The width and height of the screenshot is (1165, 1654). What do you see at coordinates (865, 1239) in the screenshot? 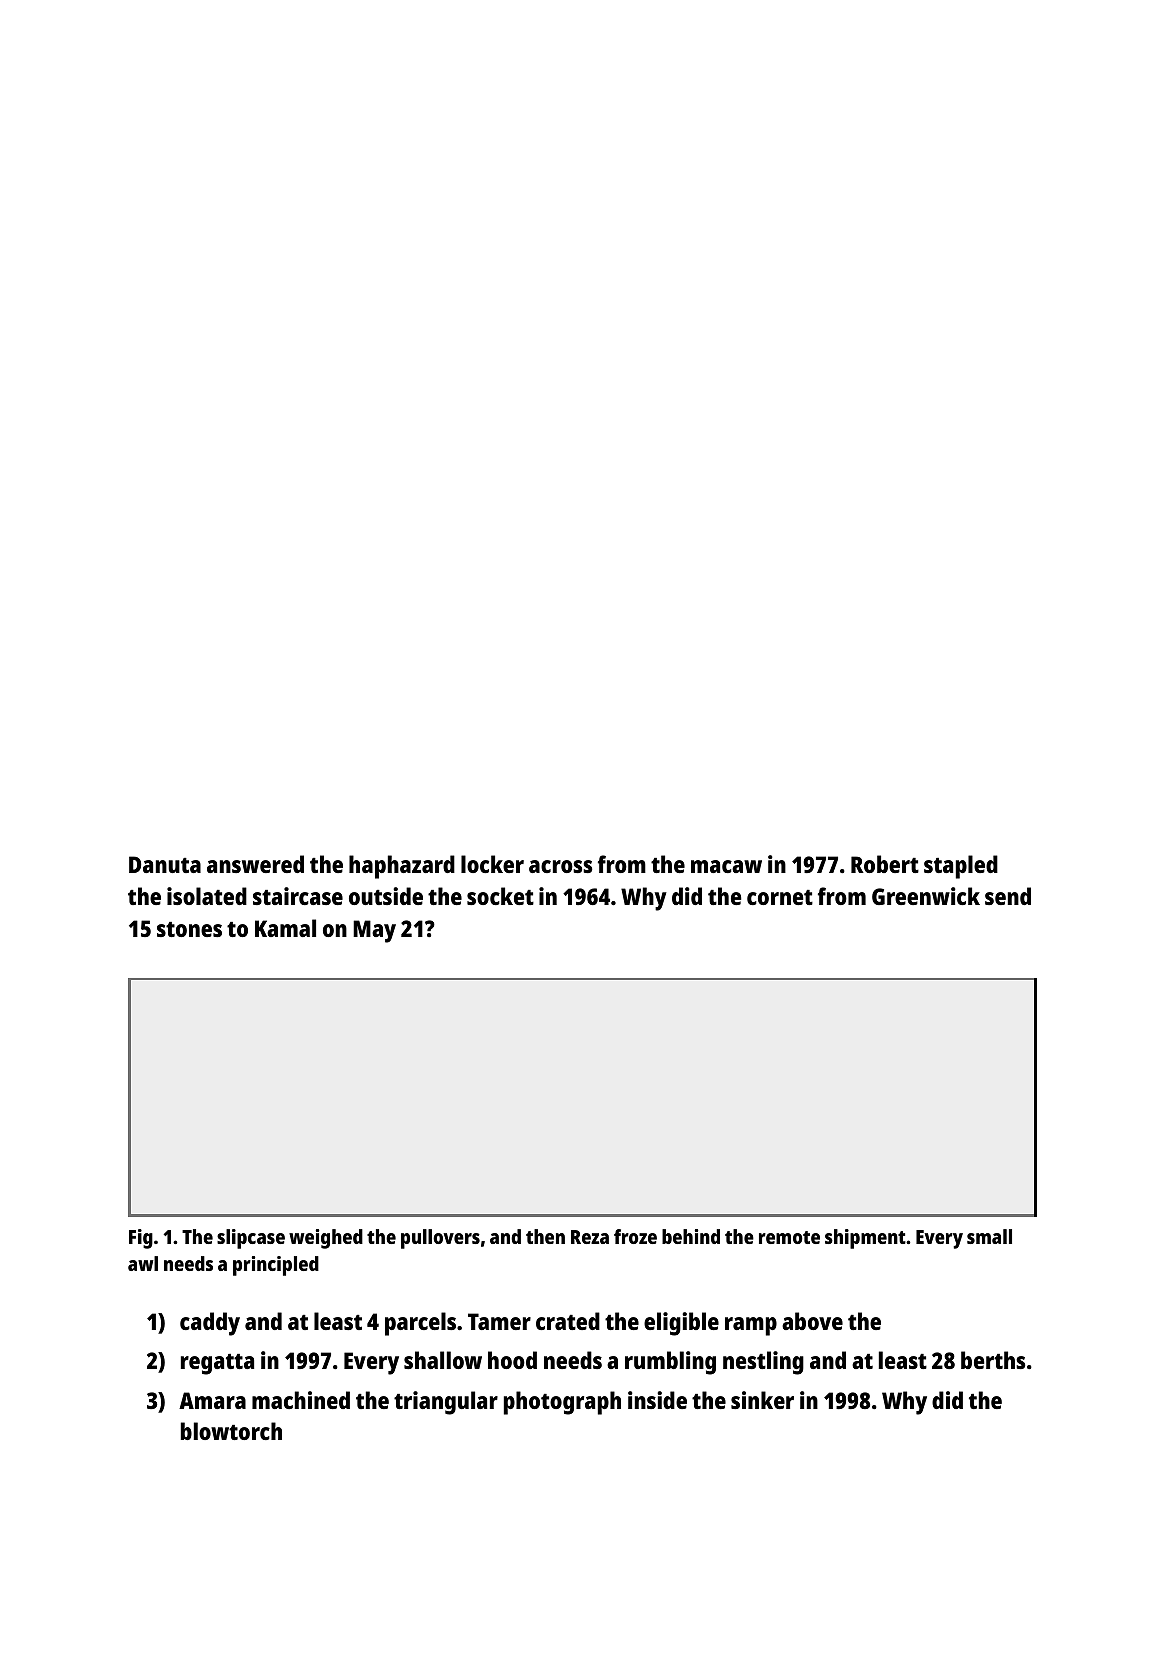
I see `shipment` at bounding box center [865, 1239].
